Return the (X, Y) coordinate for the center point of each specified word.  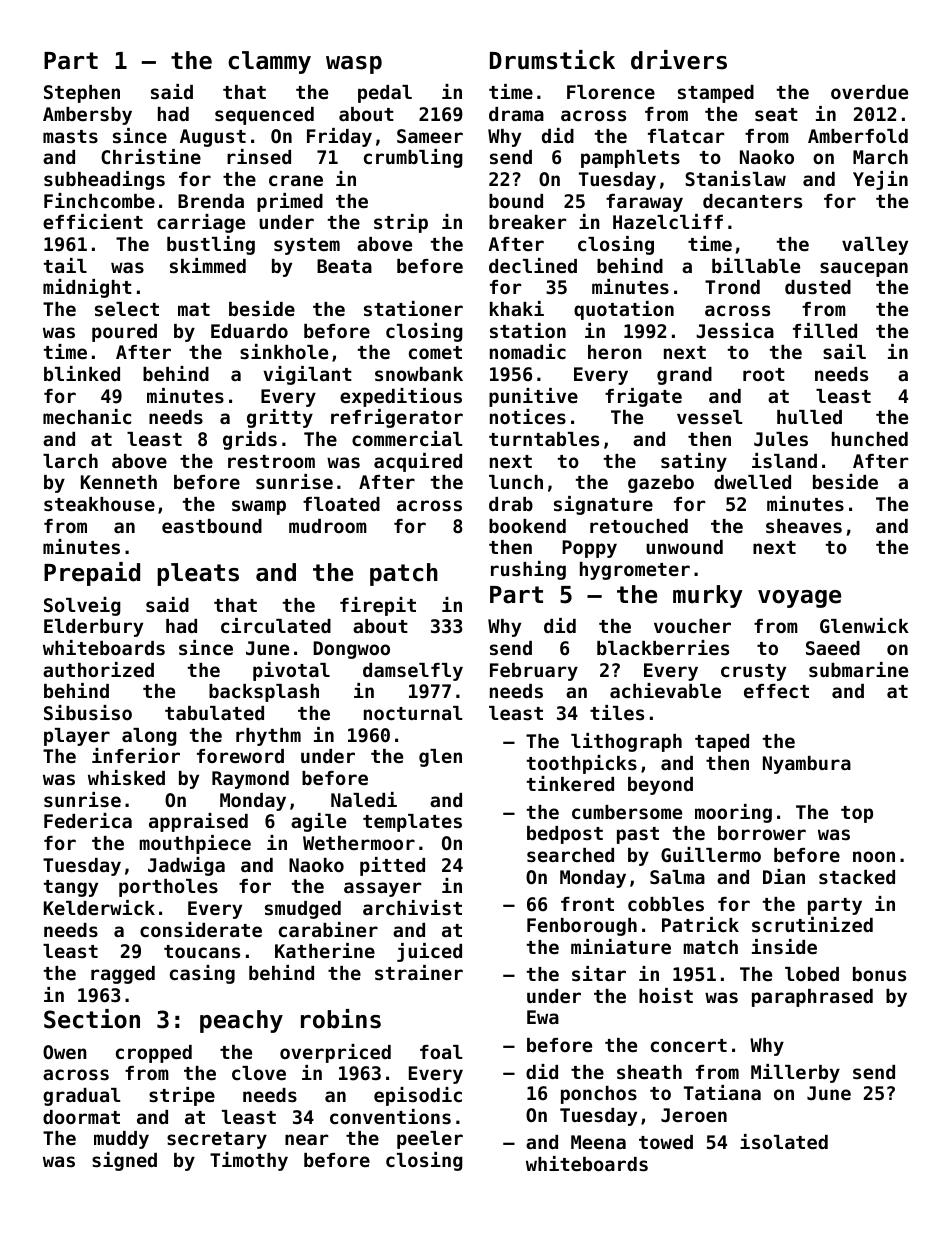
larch (70, 461)
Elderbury (93, 628)
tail (65, 265)
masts (70, 137)
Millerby (795, 1073)
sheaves (804, 526)
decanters (752, 201)
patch (404, 574)
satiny (694, 462)
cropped (154, 1054)
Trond (732, 287)
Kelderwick (99, 907)
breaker (527, 222)
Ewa (543, 1017)
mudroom (328, 526)
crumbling (413, 158)
